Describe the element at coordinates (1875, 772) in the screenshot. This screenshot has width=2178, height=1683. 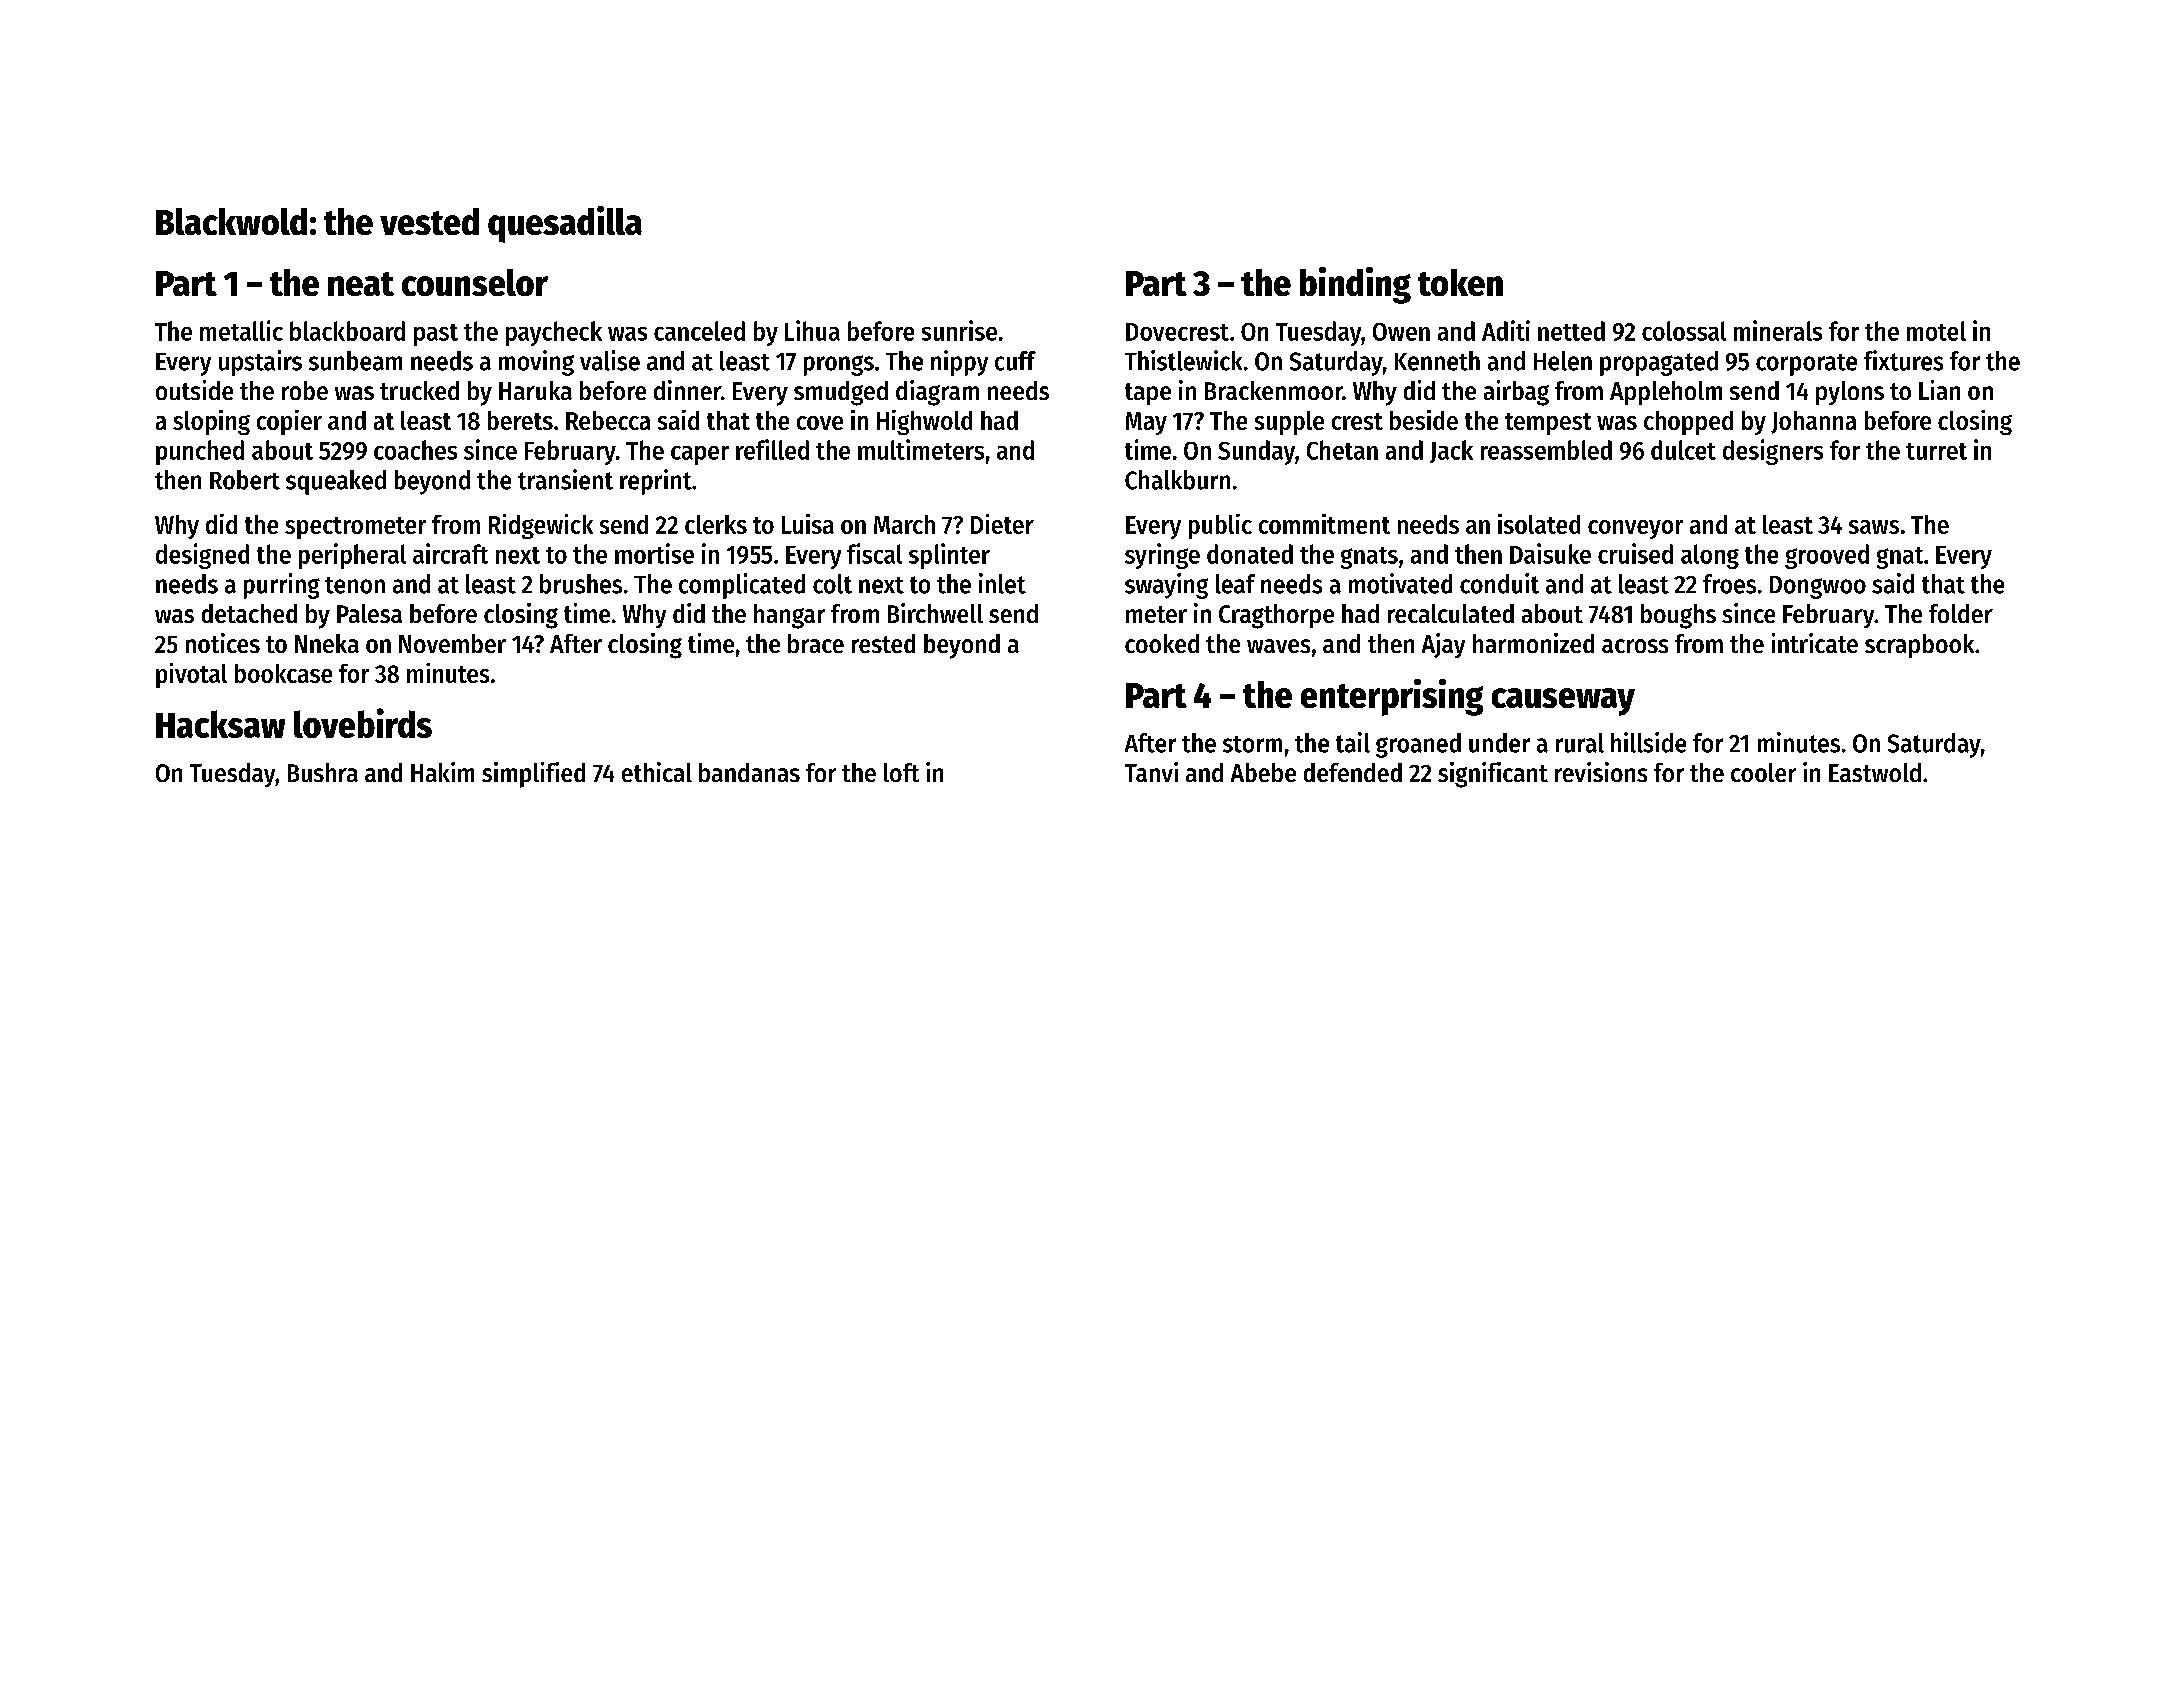
I see `Eastwold` at that location.
